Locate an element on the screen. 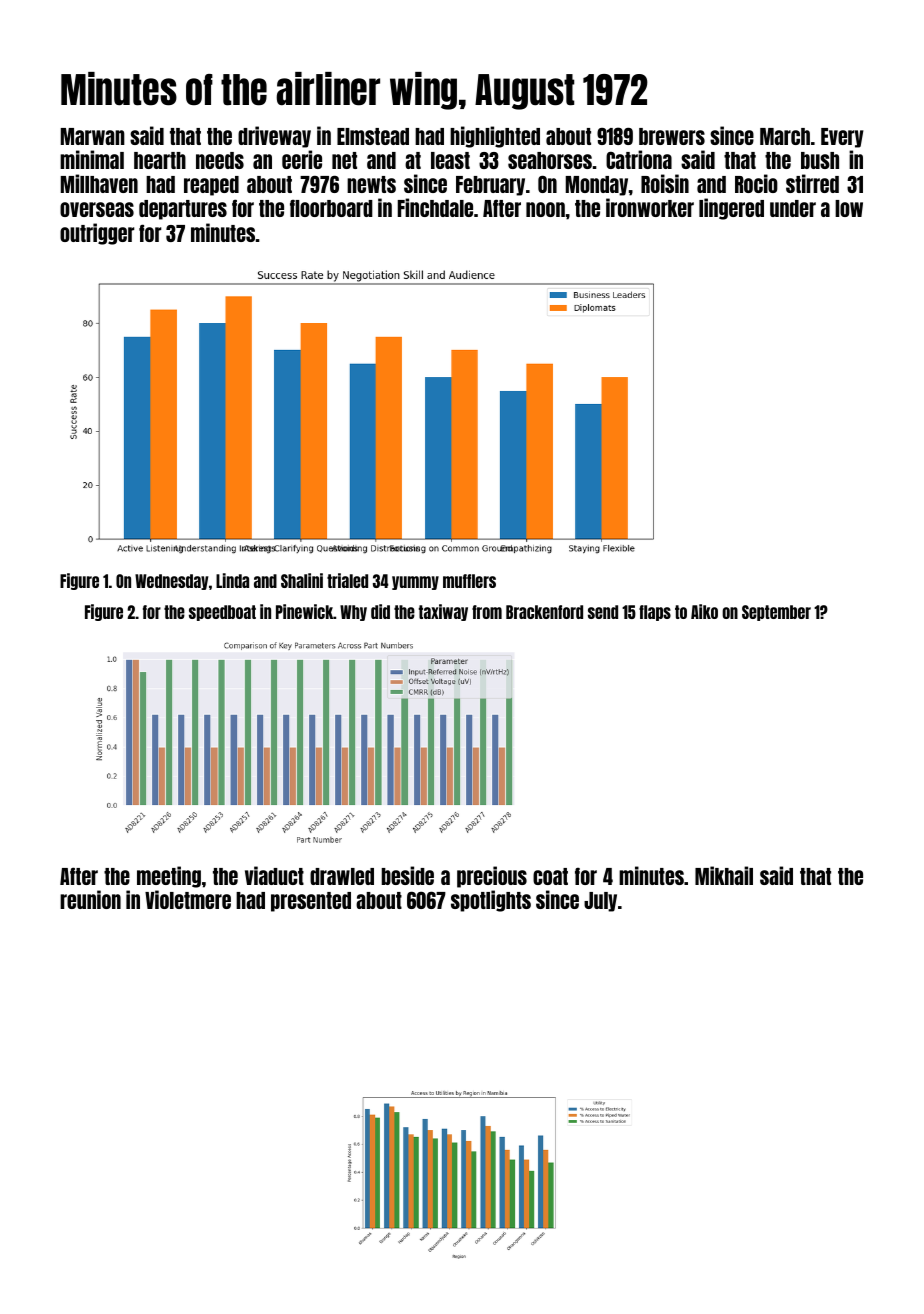 This screenshot has height=1314, width=924. Marwan is located at coordinates (93, 136).
